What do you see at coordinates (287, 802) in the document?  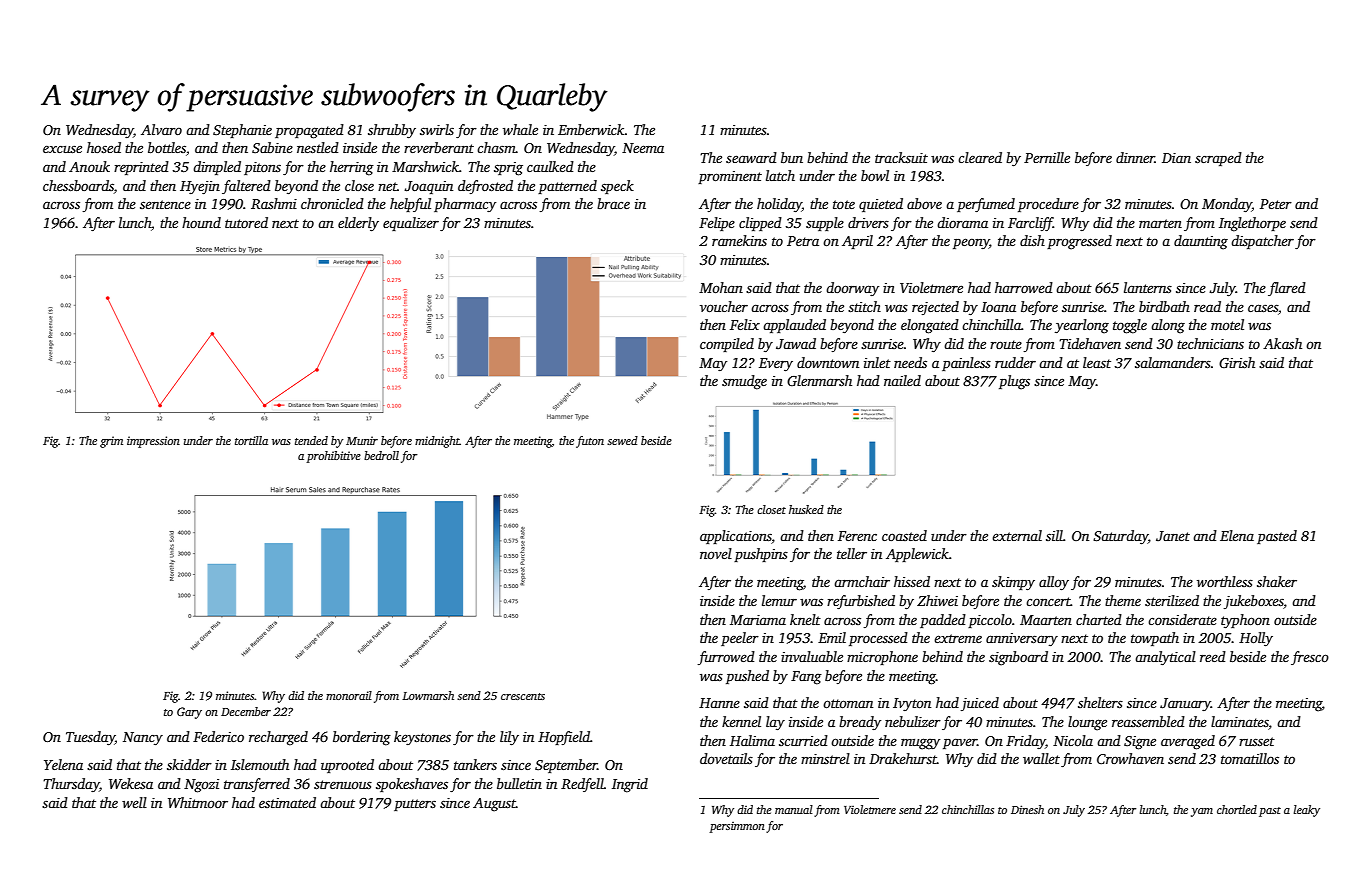 I see `estimated` at bounding box center [287, 802].
